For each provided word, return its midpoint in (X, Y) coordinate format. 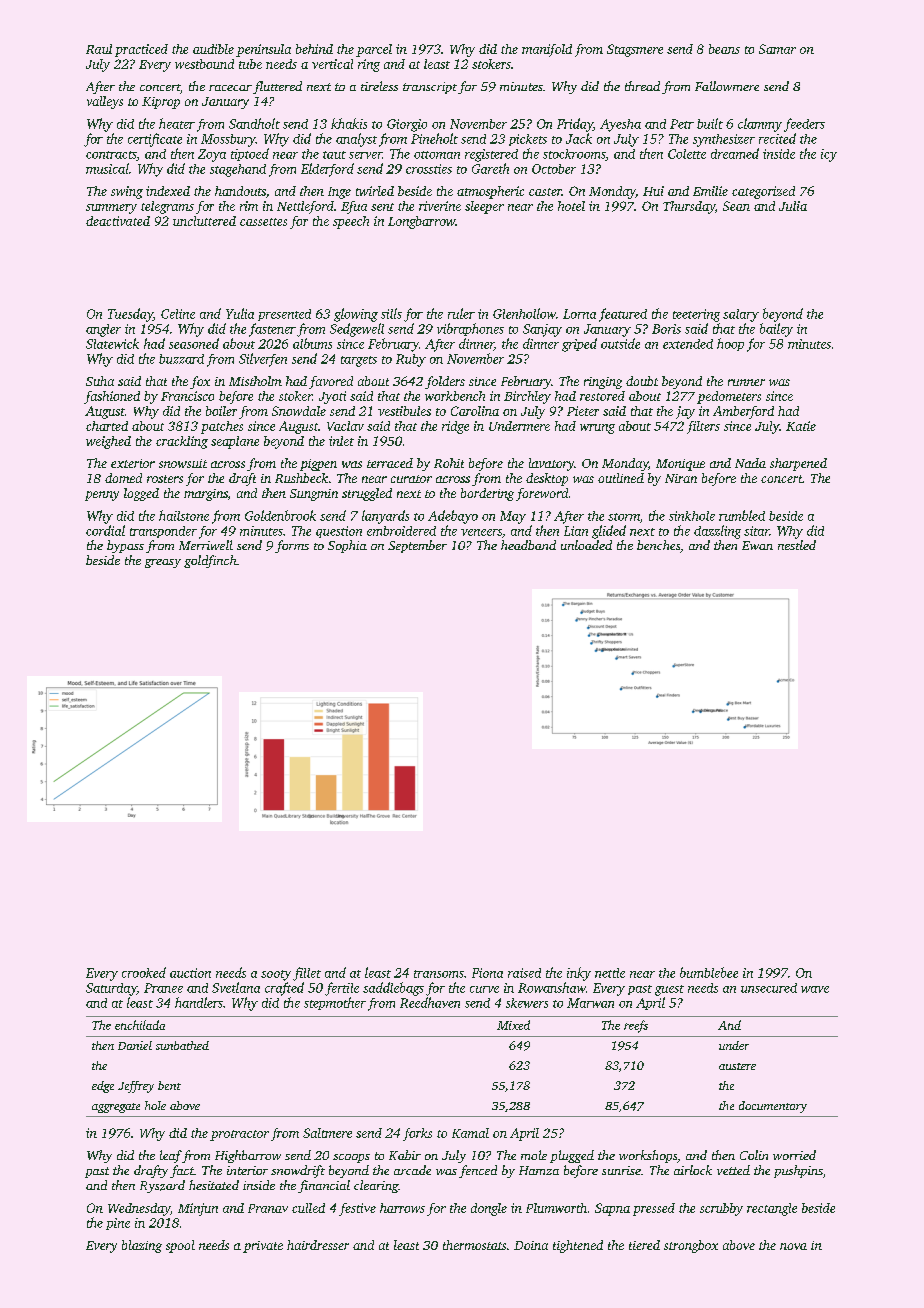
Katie (801, 426)
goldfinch (210, 561)
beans (724, 49)
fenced (478, 1171)
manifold (547, 50)
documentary (773, 1107)
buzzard (181, 359)
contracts (111, 156)
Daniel (135, 1045)
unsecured (769, 988)
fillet (307, 974)
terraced (390, 463)
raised (524, 973)
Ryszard (162, 1186)
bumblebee (709, 972)
